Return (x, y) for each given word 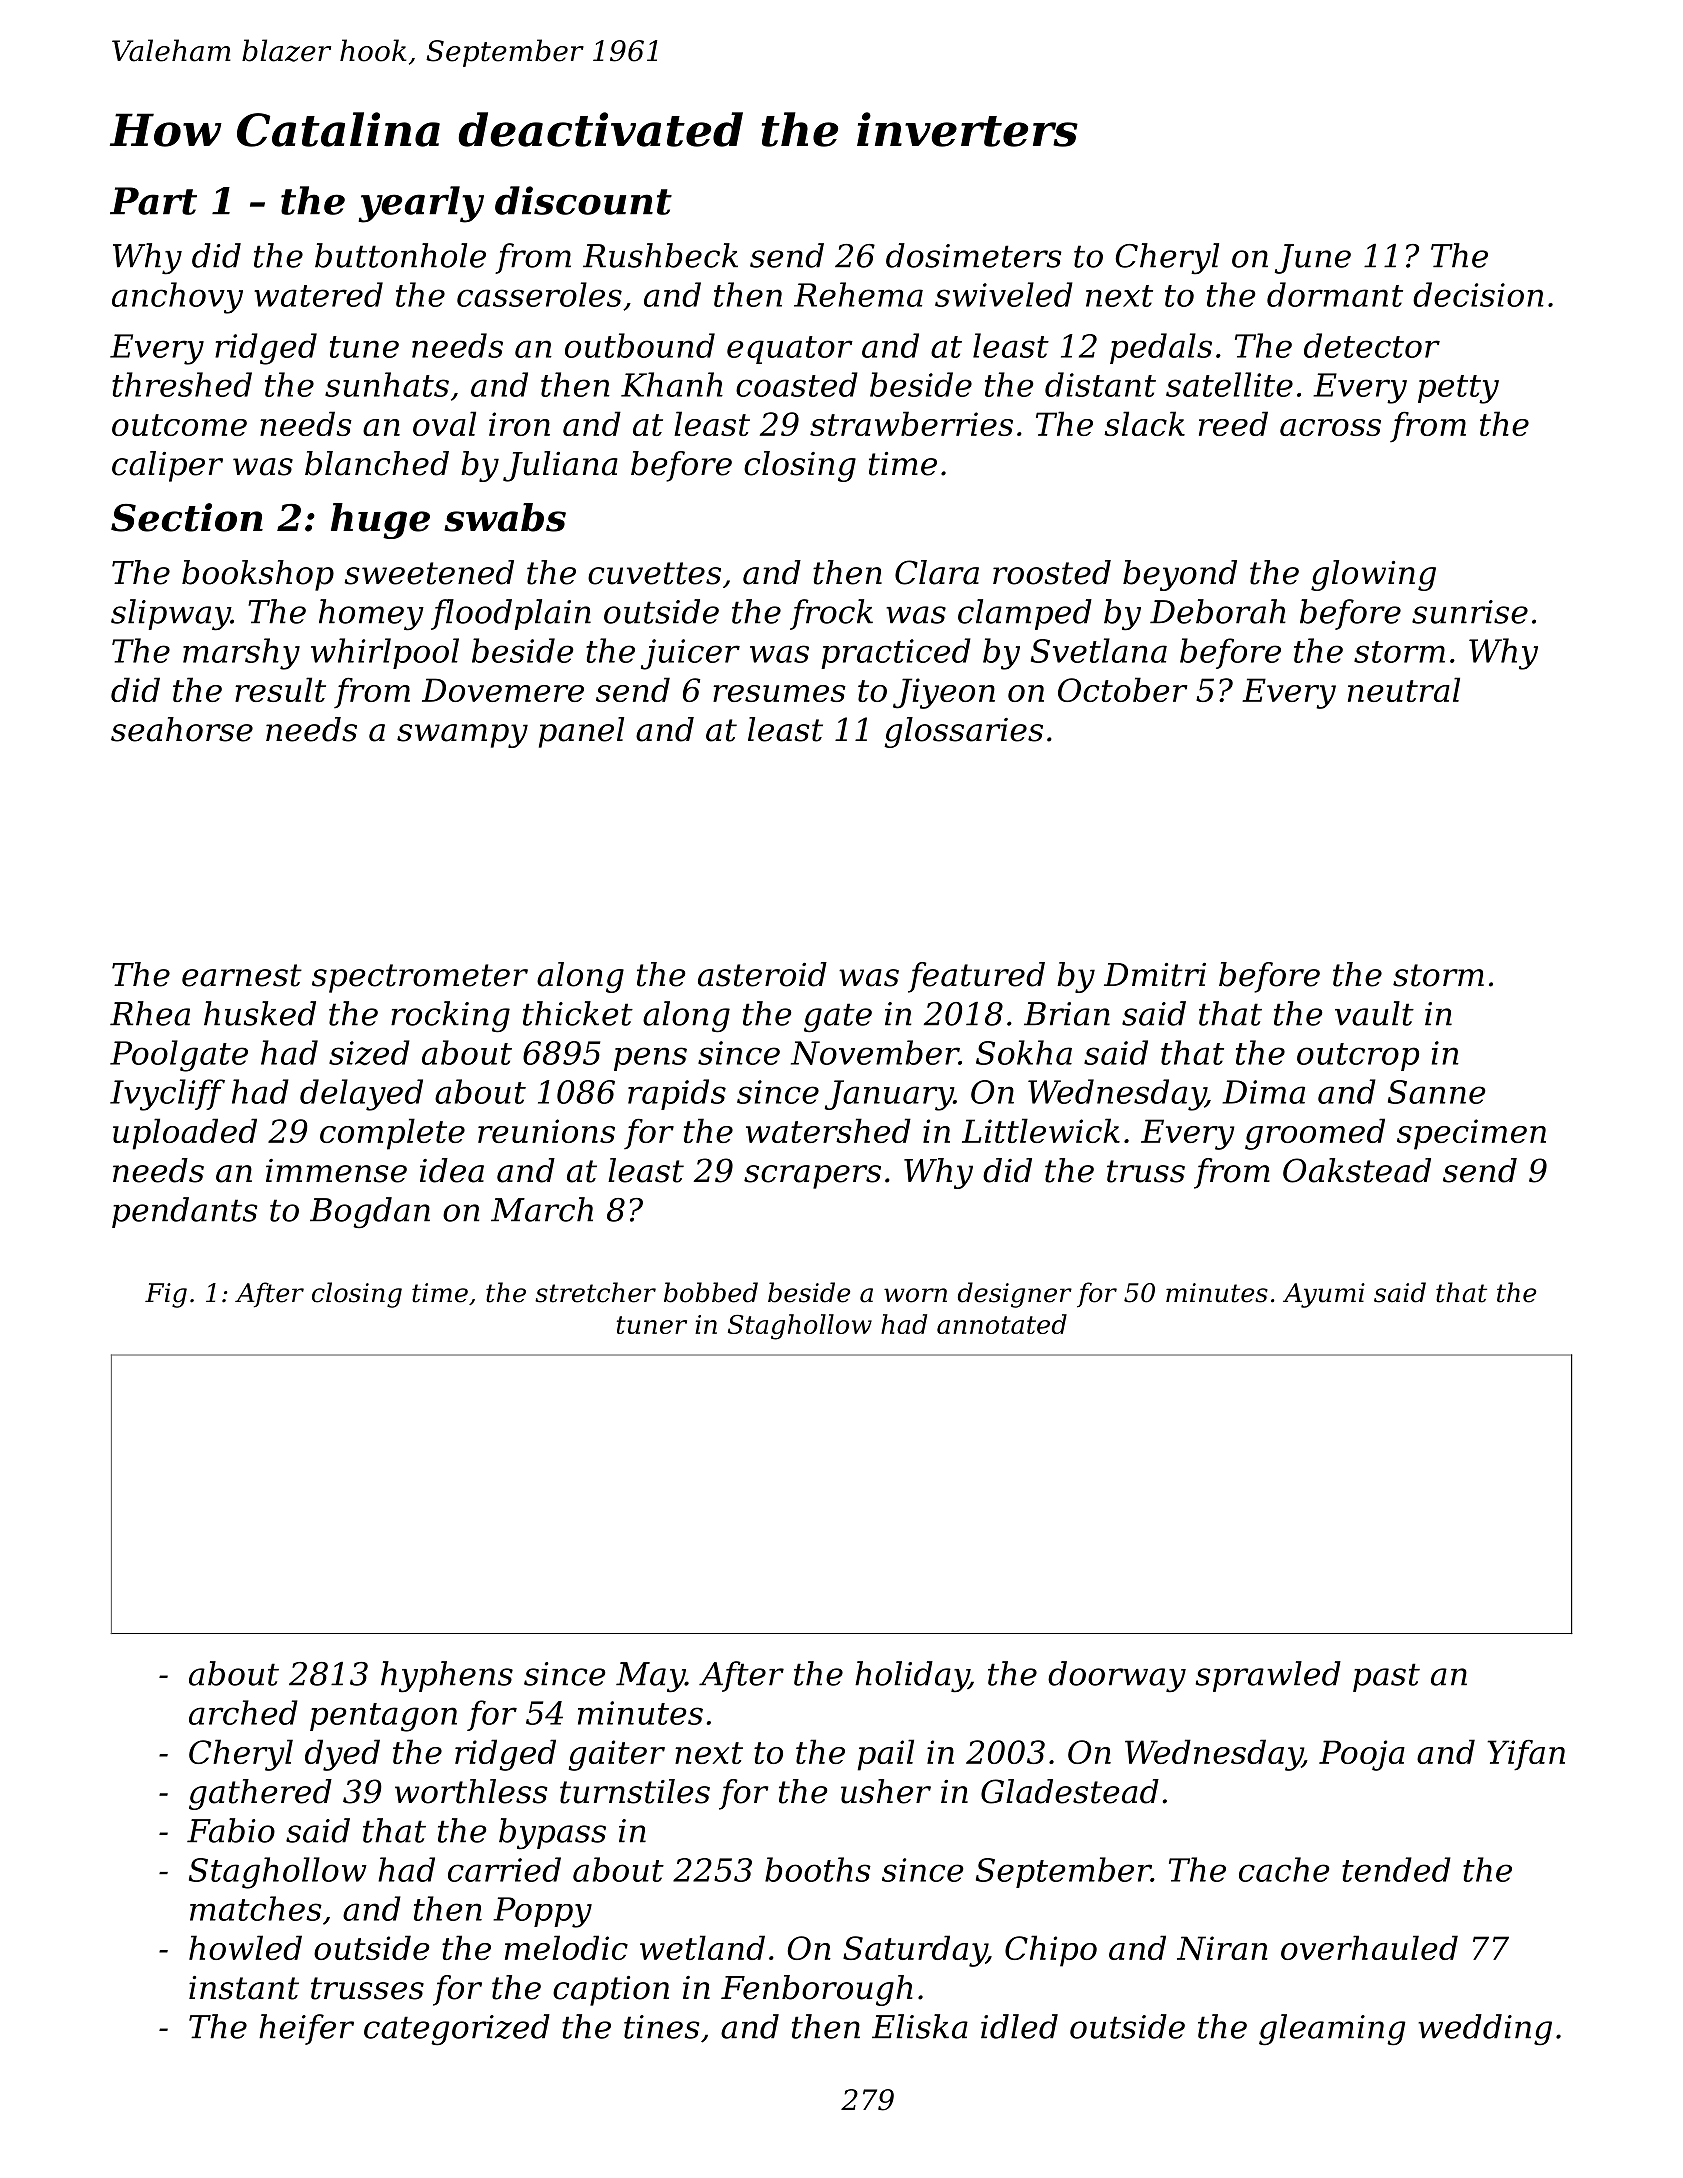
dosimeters (974, 255)
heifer (306, 2029)
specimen (1471, 1134)
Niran (1222, 1948)
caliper (167, 466)
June (1313, 259)
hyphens (447, 1677)
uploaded (185, 1134)
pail (886, 1755)
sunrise (1470, 612)
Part (153, 201)
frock (831, 614)
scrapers (812, 1177)
